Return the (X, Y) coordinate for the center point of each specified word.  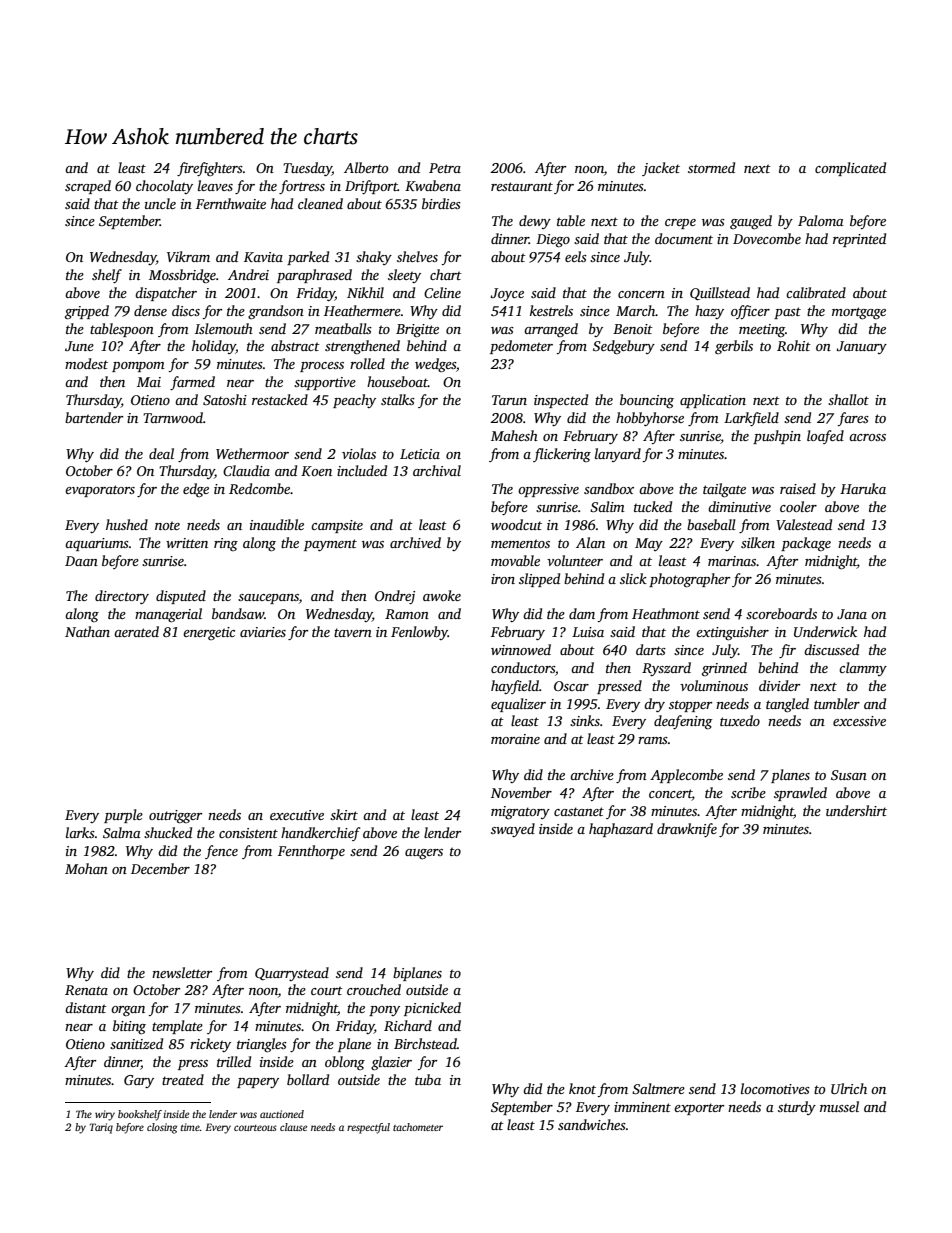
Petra (445, 168)
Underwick (825, 631)
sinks (585, 720)
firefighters (210, 169)
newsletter (182, 972)
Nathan (87, 631)
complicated (850, 169)
